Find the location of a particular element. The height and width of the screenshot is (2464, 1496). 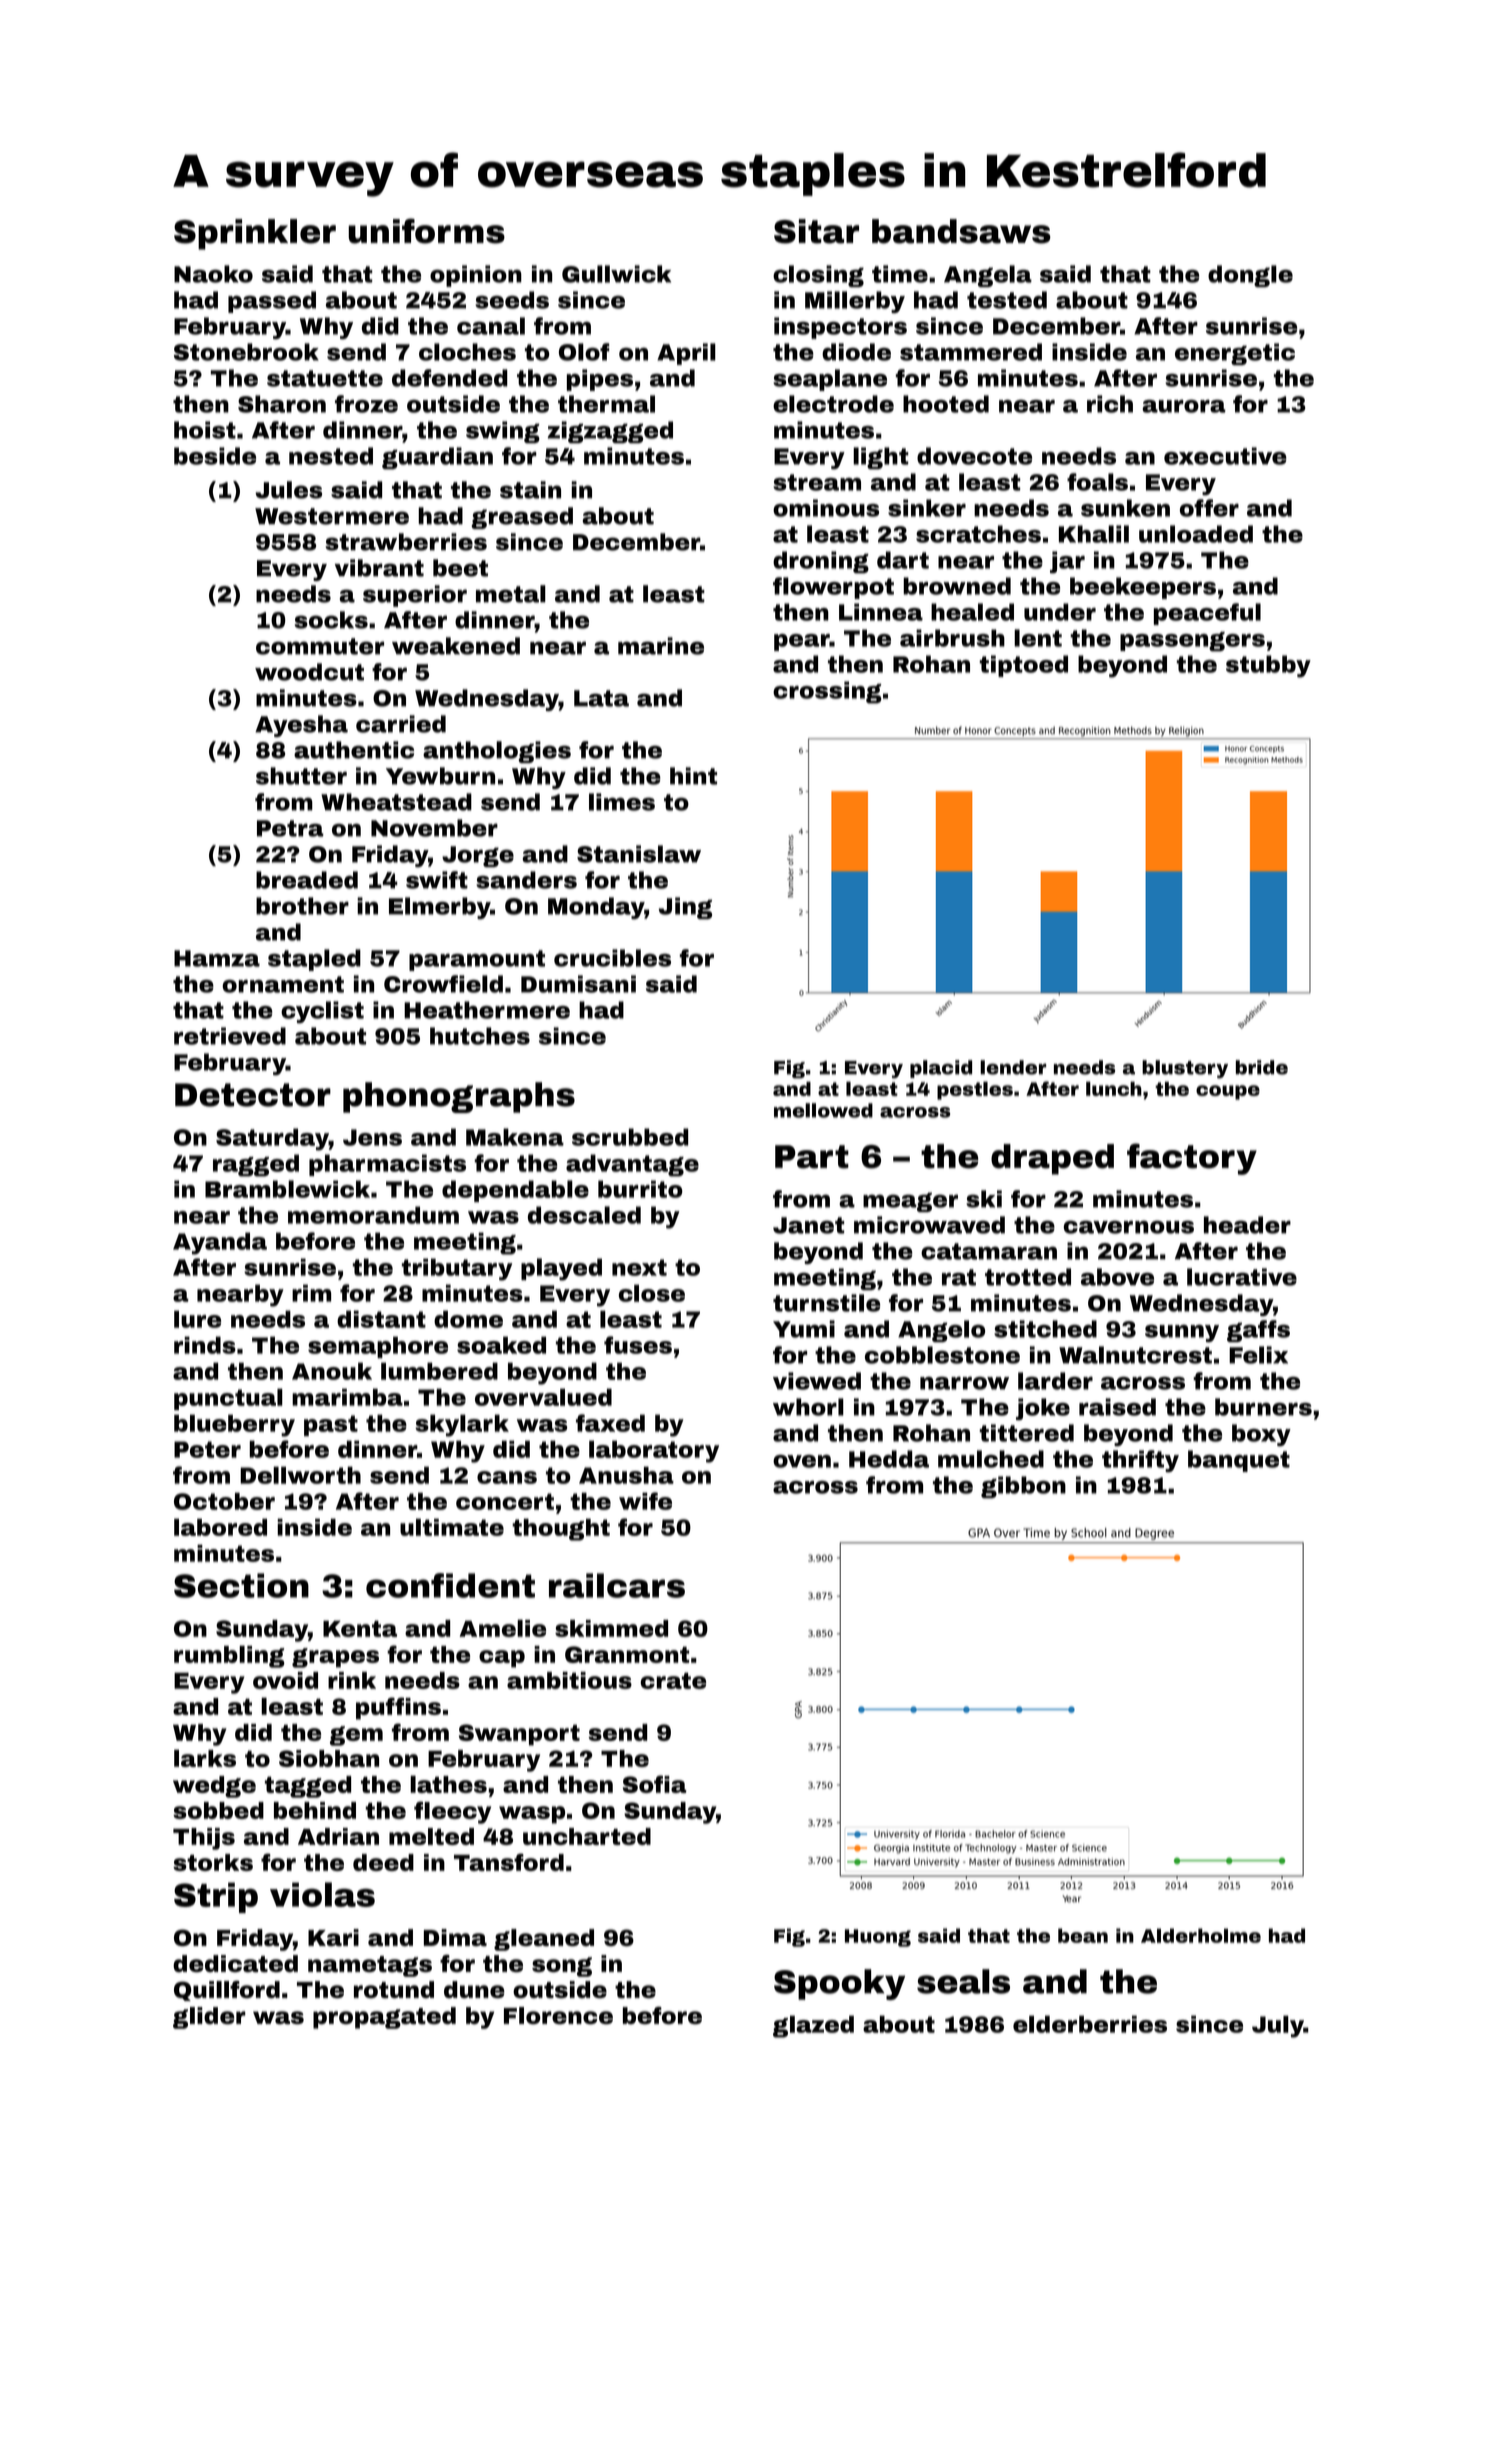

tiptoed is located at coordinates (1024, 666).
